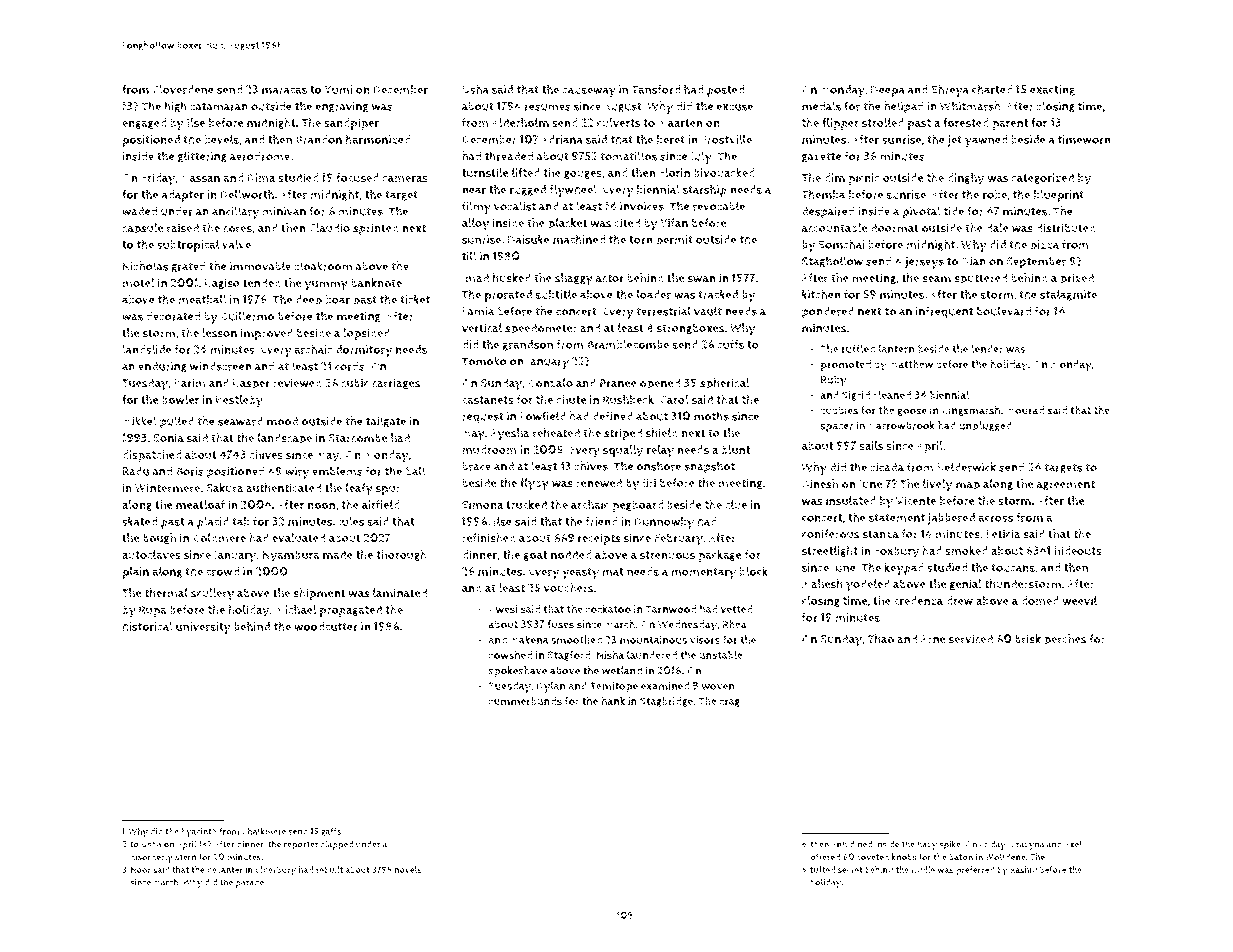  Describe the element at coordinates (671, 609) in the page. I see `Tarnwood` at that location.
